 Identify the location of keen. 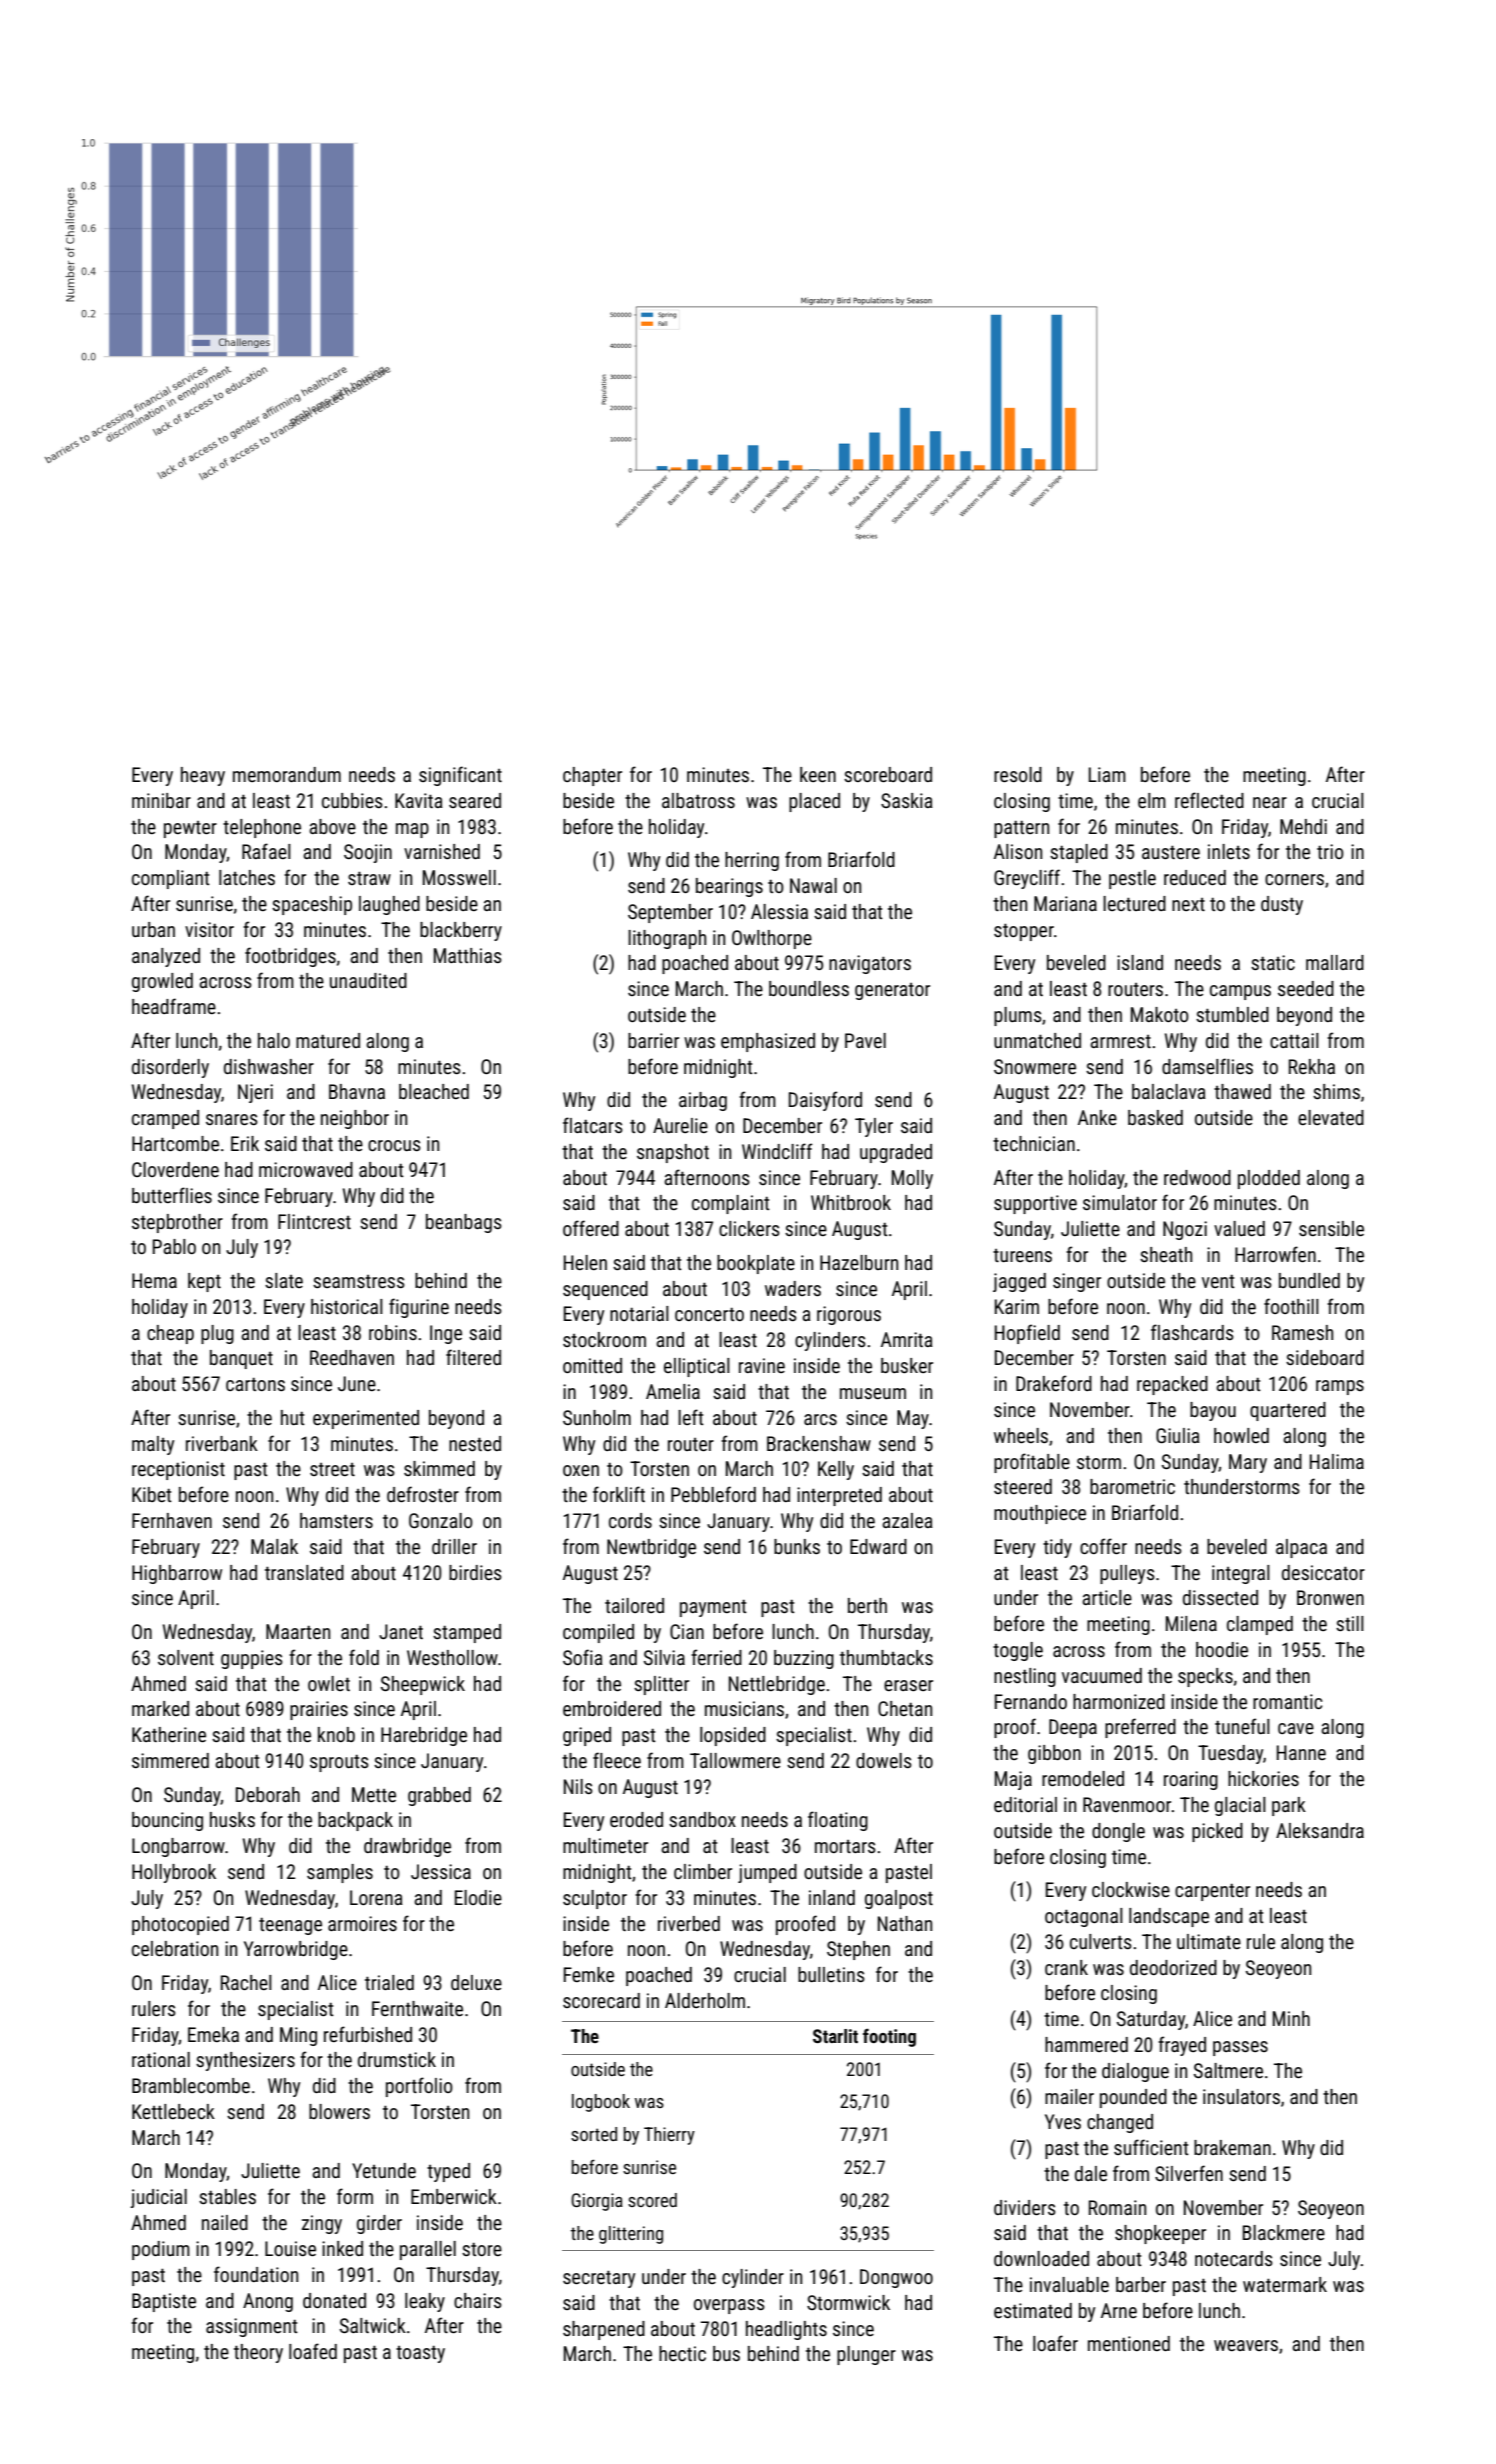
(818, 774).
